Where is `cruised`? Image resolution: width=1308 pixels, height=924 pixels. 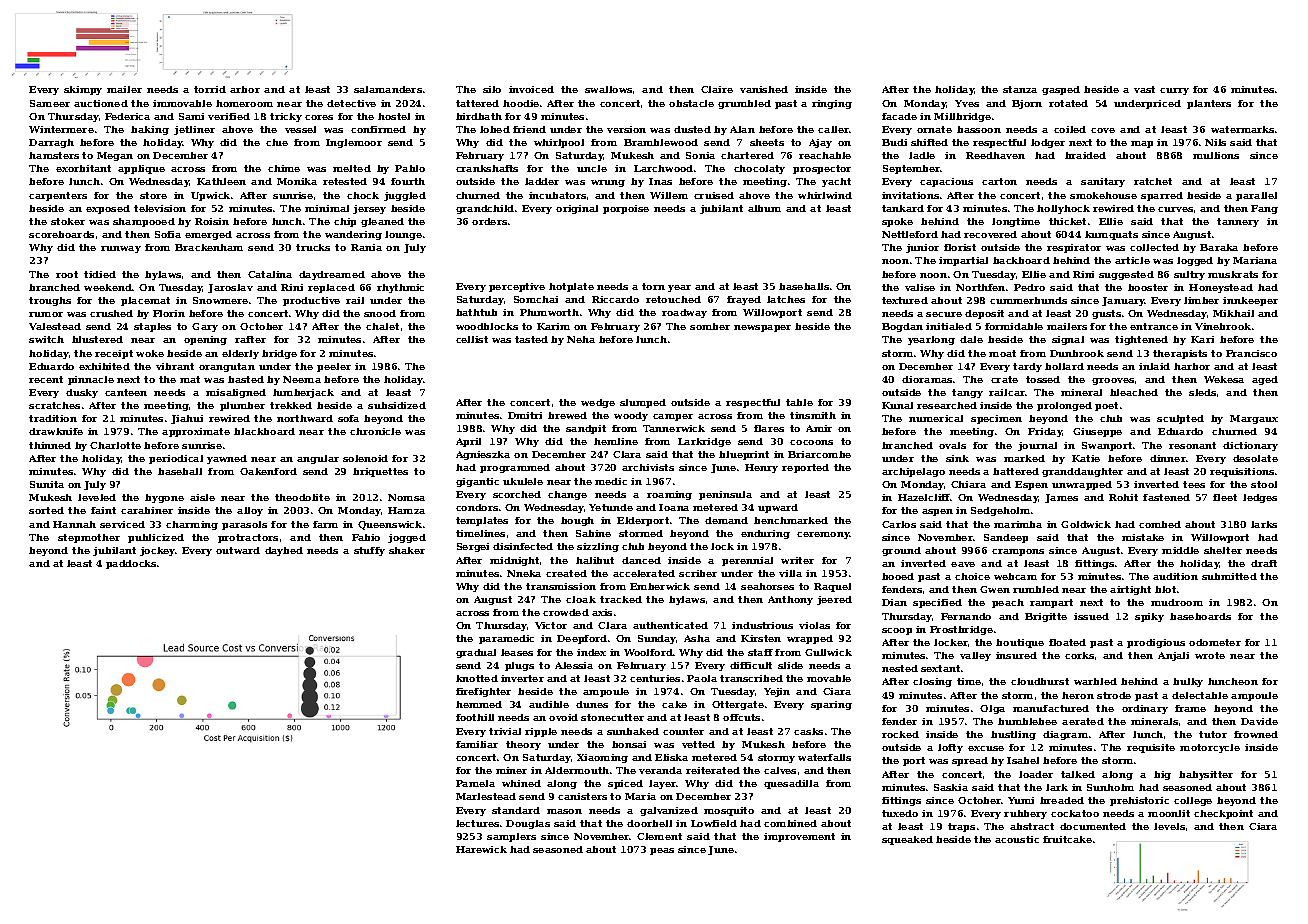
cruised is located at coordinates (714, 195).
